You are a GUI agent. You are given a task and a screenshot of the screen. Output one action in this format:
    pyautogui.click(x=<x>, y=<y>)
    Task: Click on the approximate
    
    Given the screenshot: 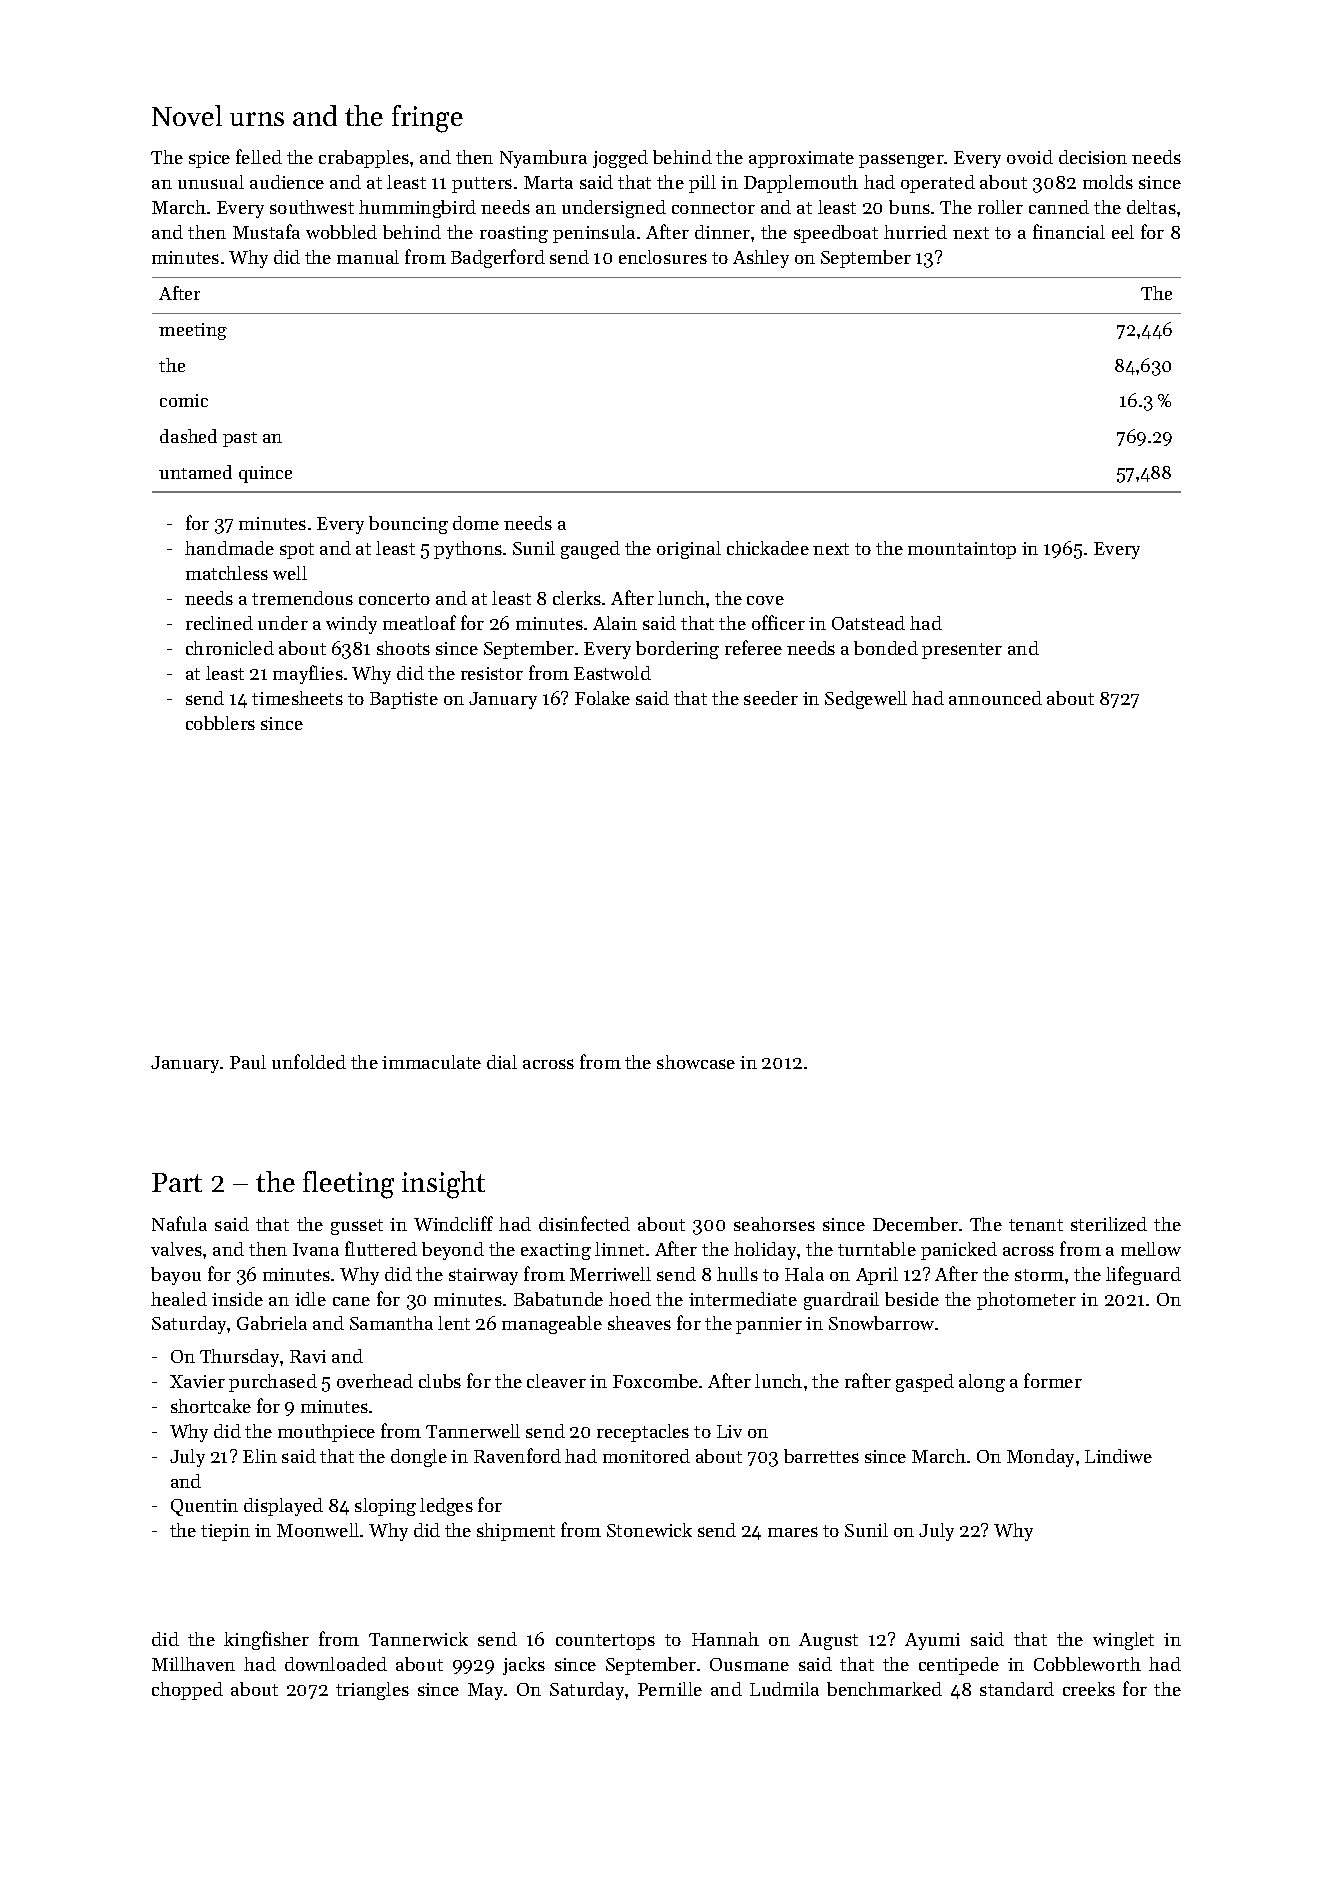 What is the action you would take?
    pyautogui.click(x=801, y=159)
